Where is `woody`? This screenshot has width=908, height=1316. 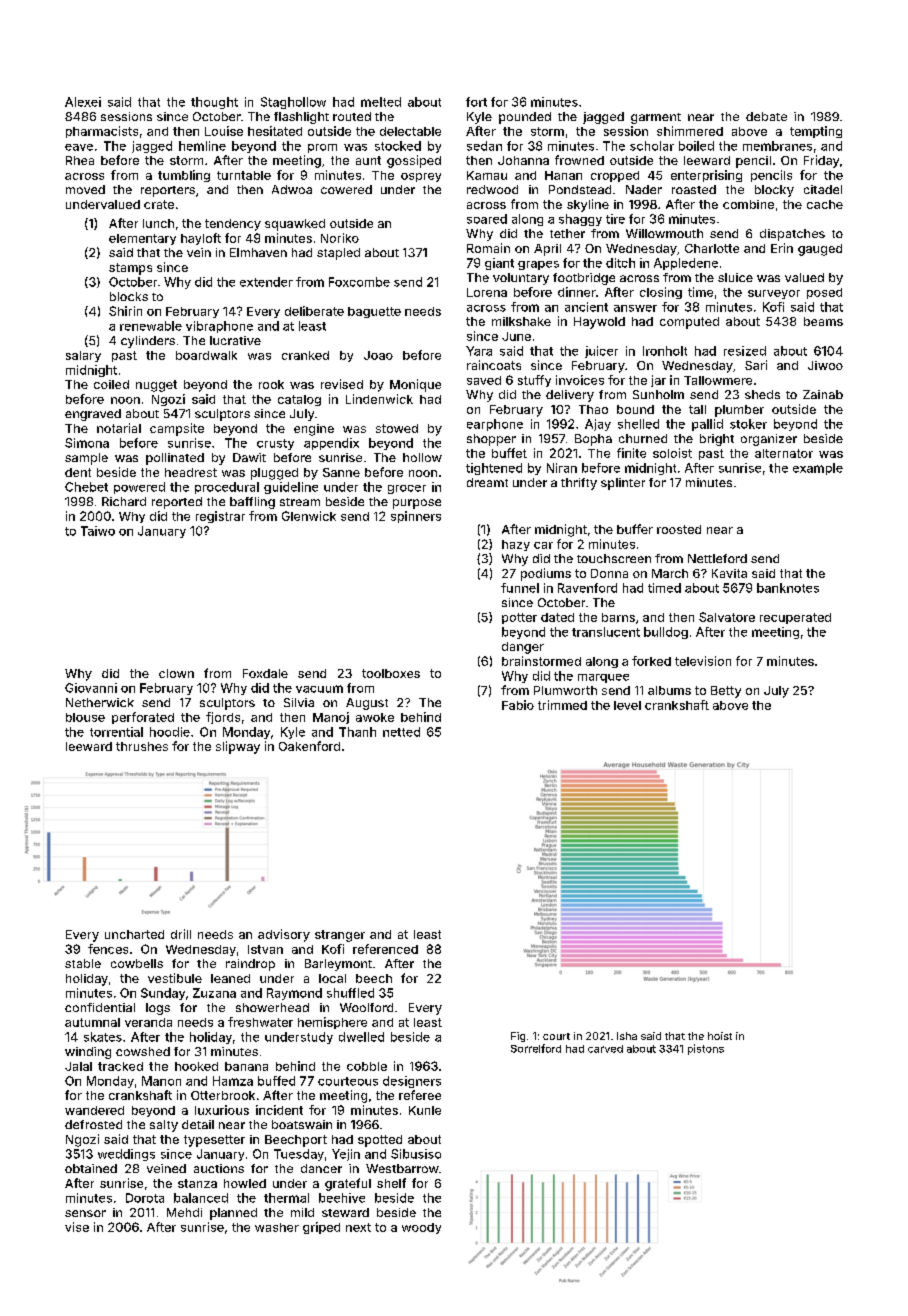
woody is located at coordinates (421, 1228).
